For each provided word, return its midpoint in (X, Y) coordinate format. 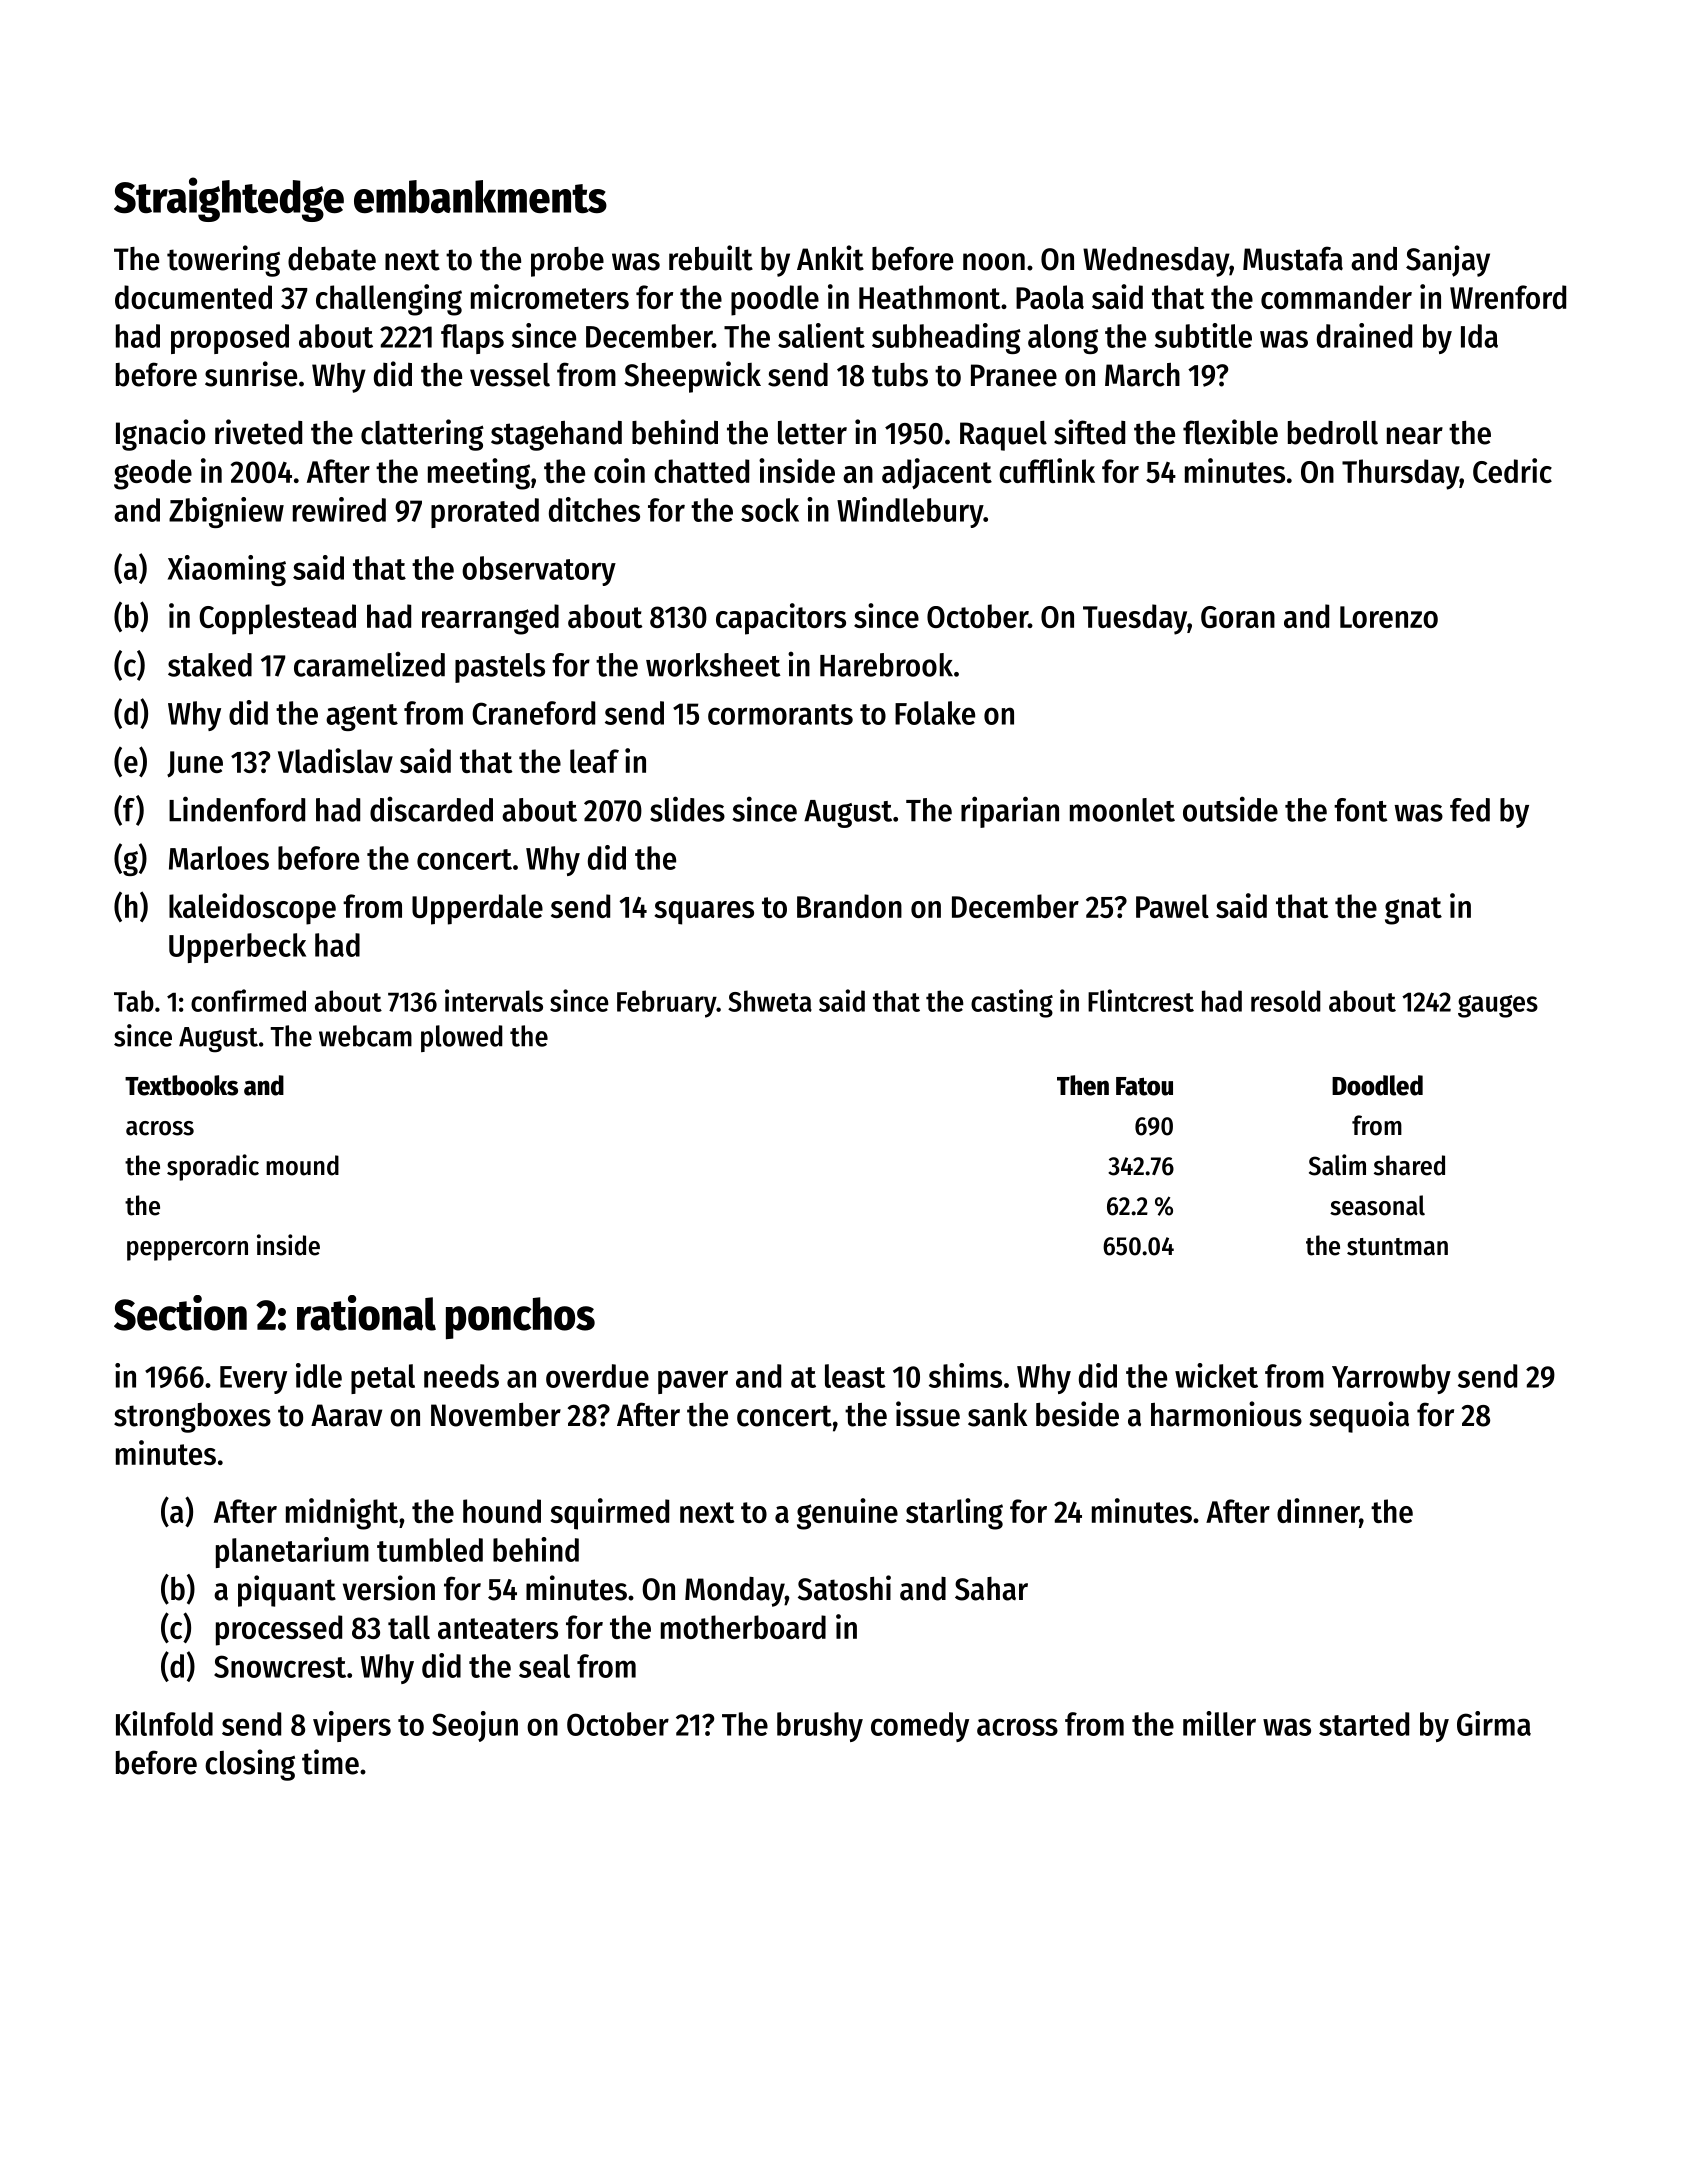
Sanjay (1448, 261)
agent (362, 717)
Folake (935, 713)
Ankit (830, 258)
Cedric (1512, 470)
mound (302, 1165)
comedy (920, 1727)
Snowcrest (280, 1666)
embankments (480, 196)
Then (1083, 1085)
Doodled (1377, 1085)
